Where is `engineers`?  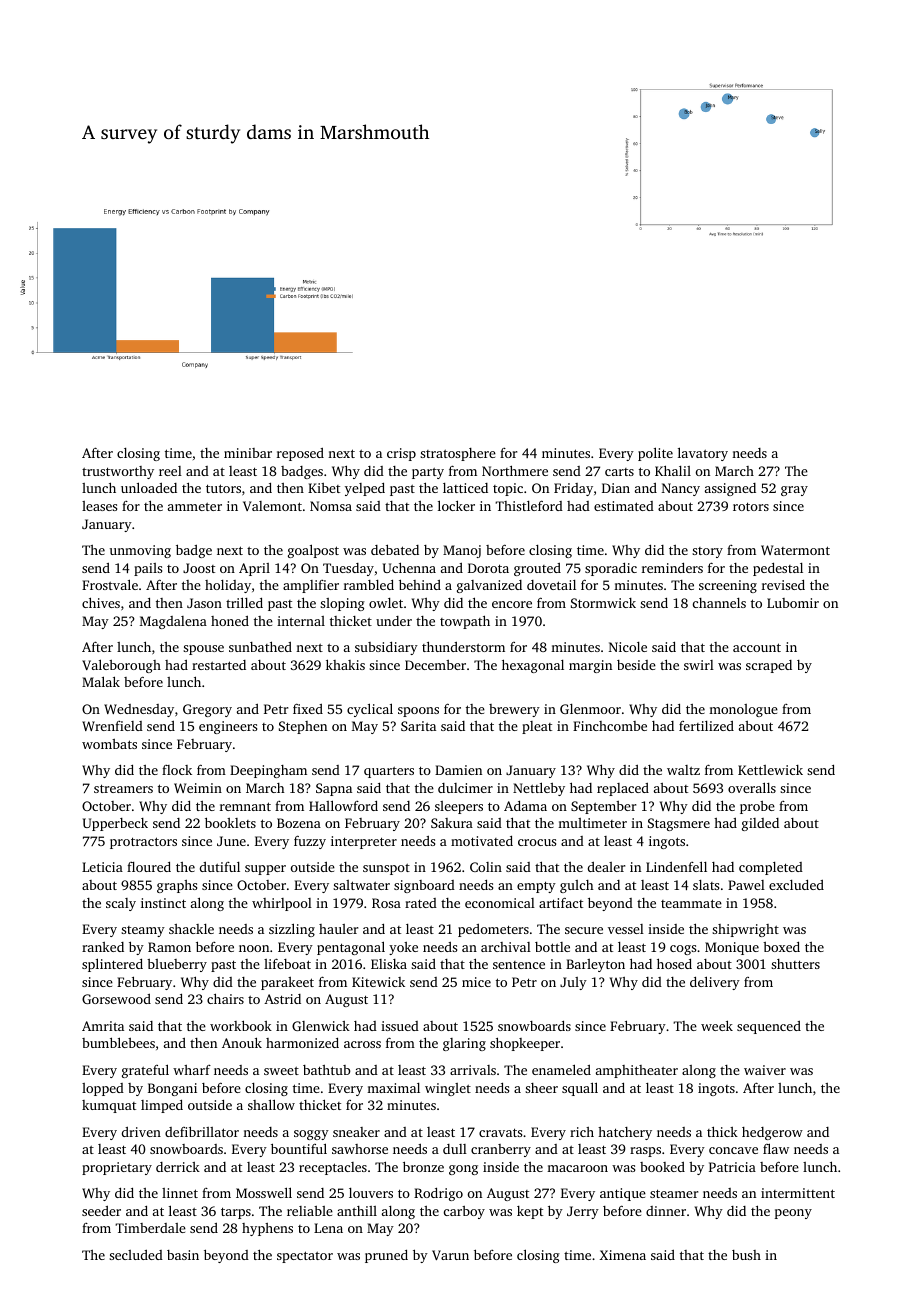
engineers is located at coordinates (228, 727).
